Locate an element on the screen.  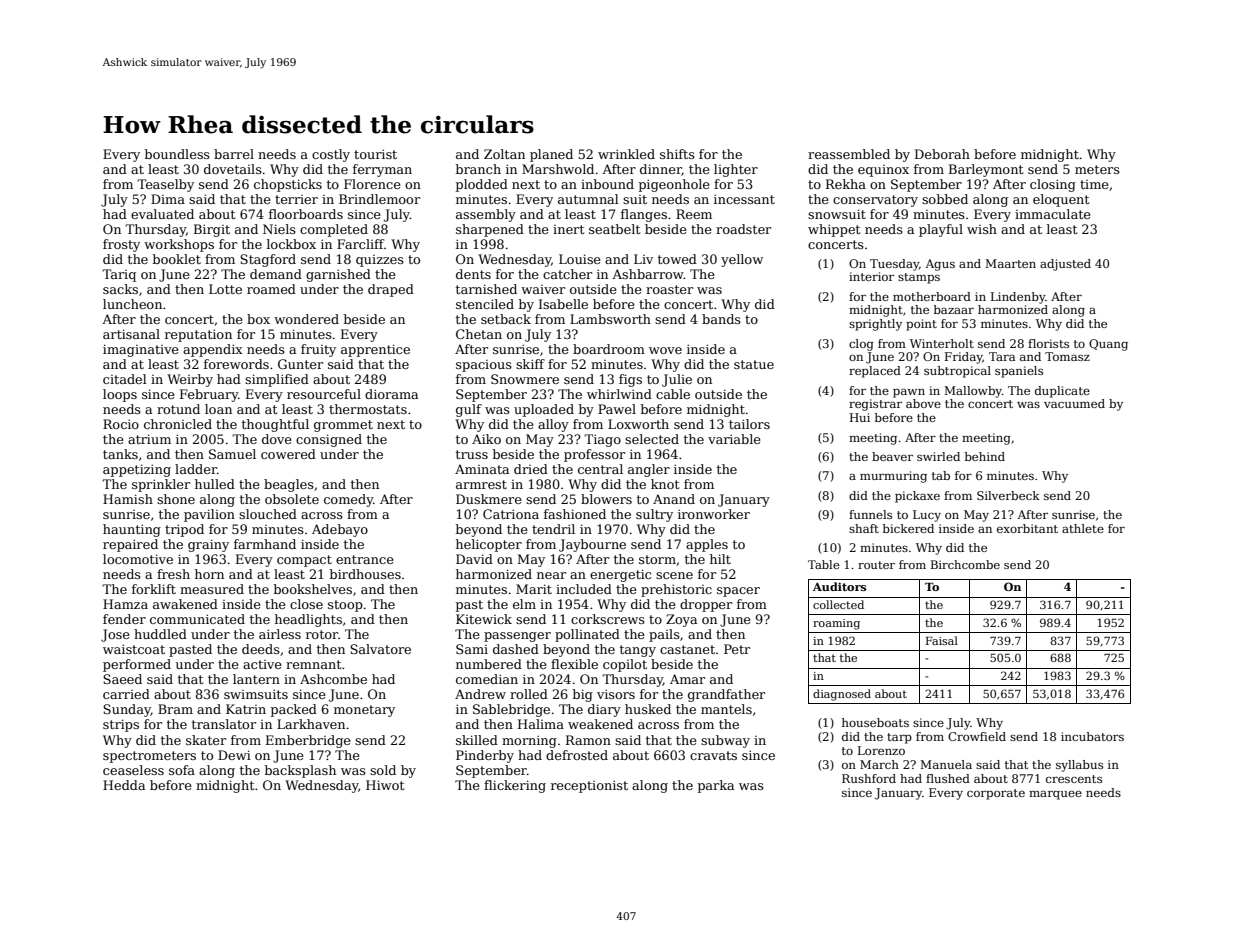
near is located at coordinates (551, 575).
